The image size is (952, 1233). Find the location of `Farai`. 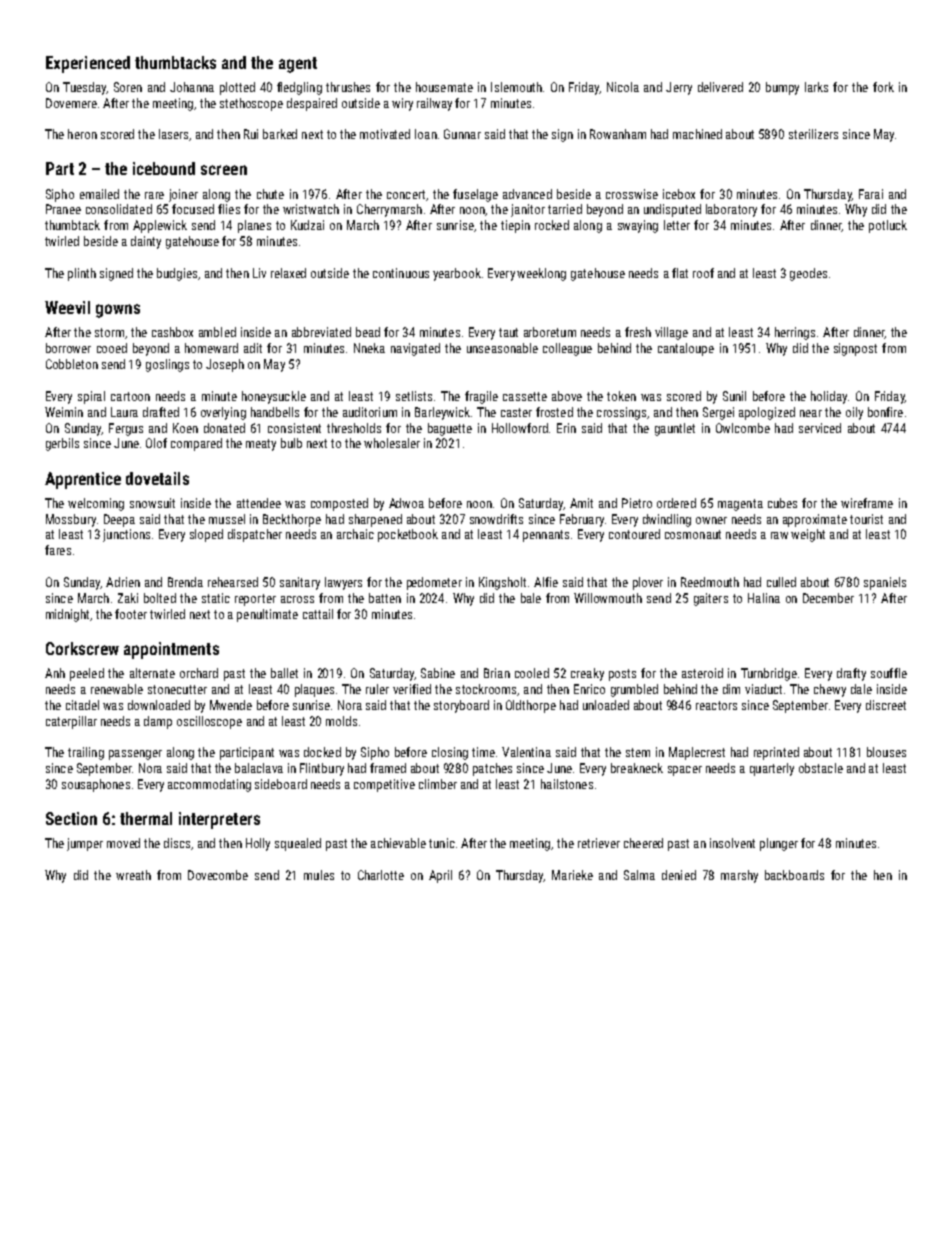

Farai is located at coordinates (871, 194).
